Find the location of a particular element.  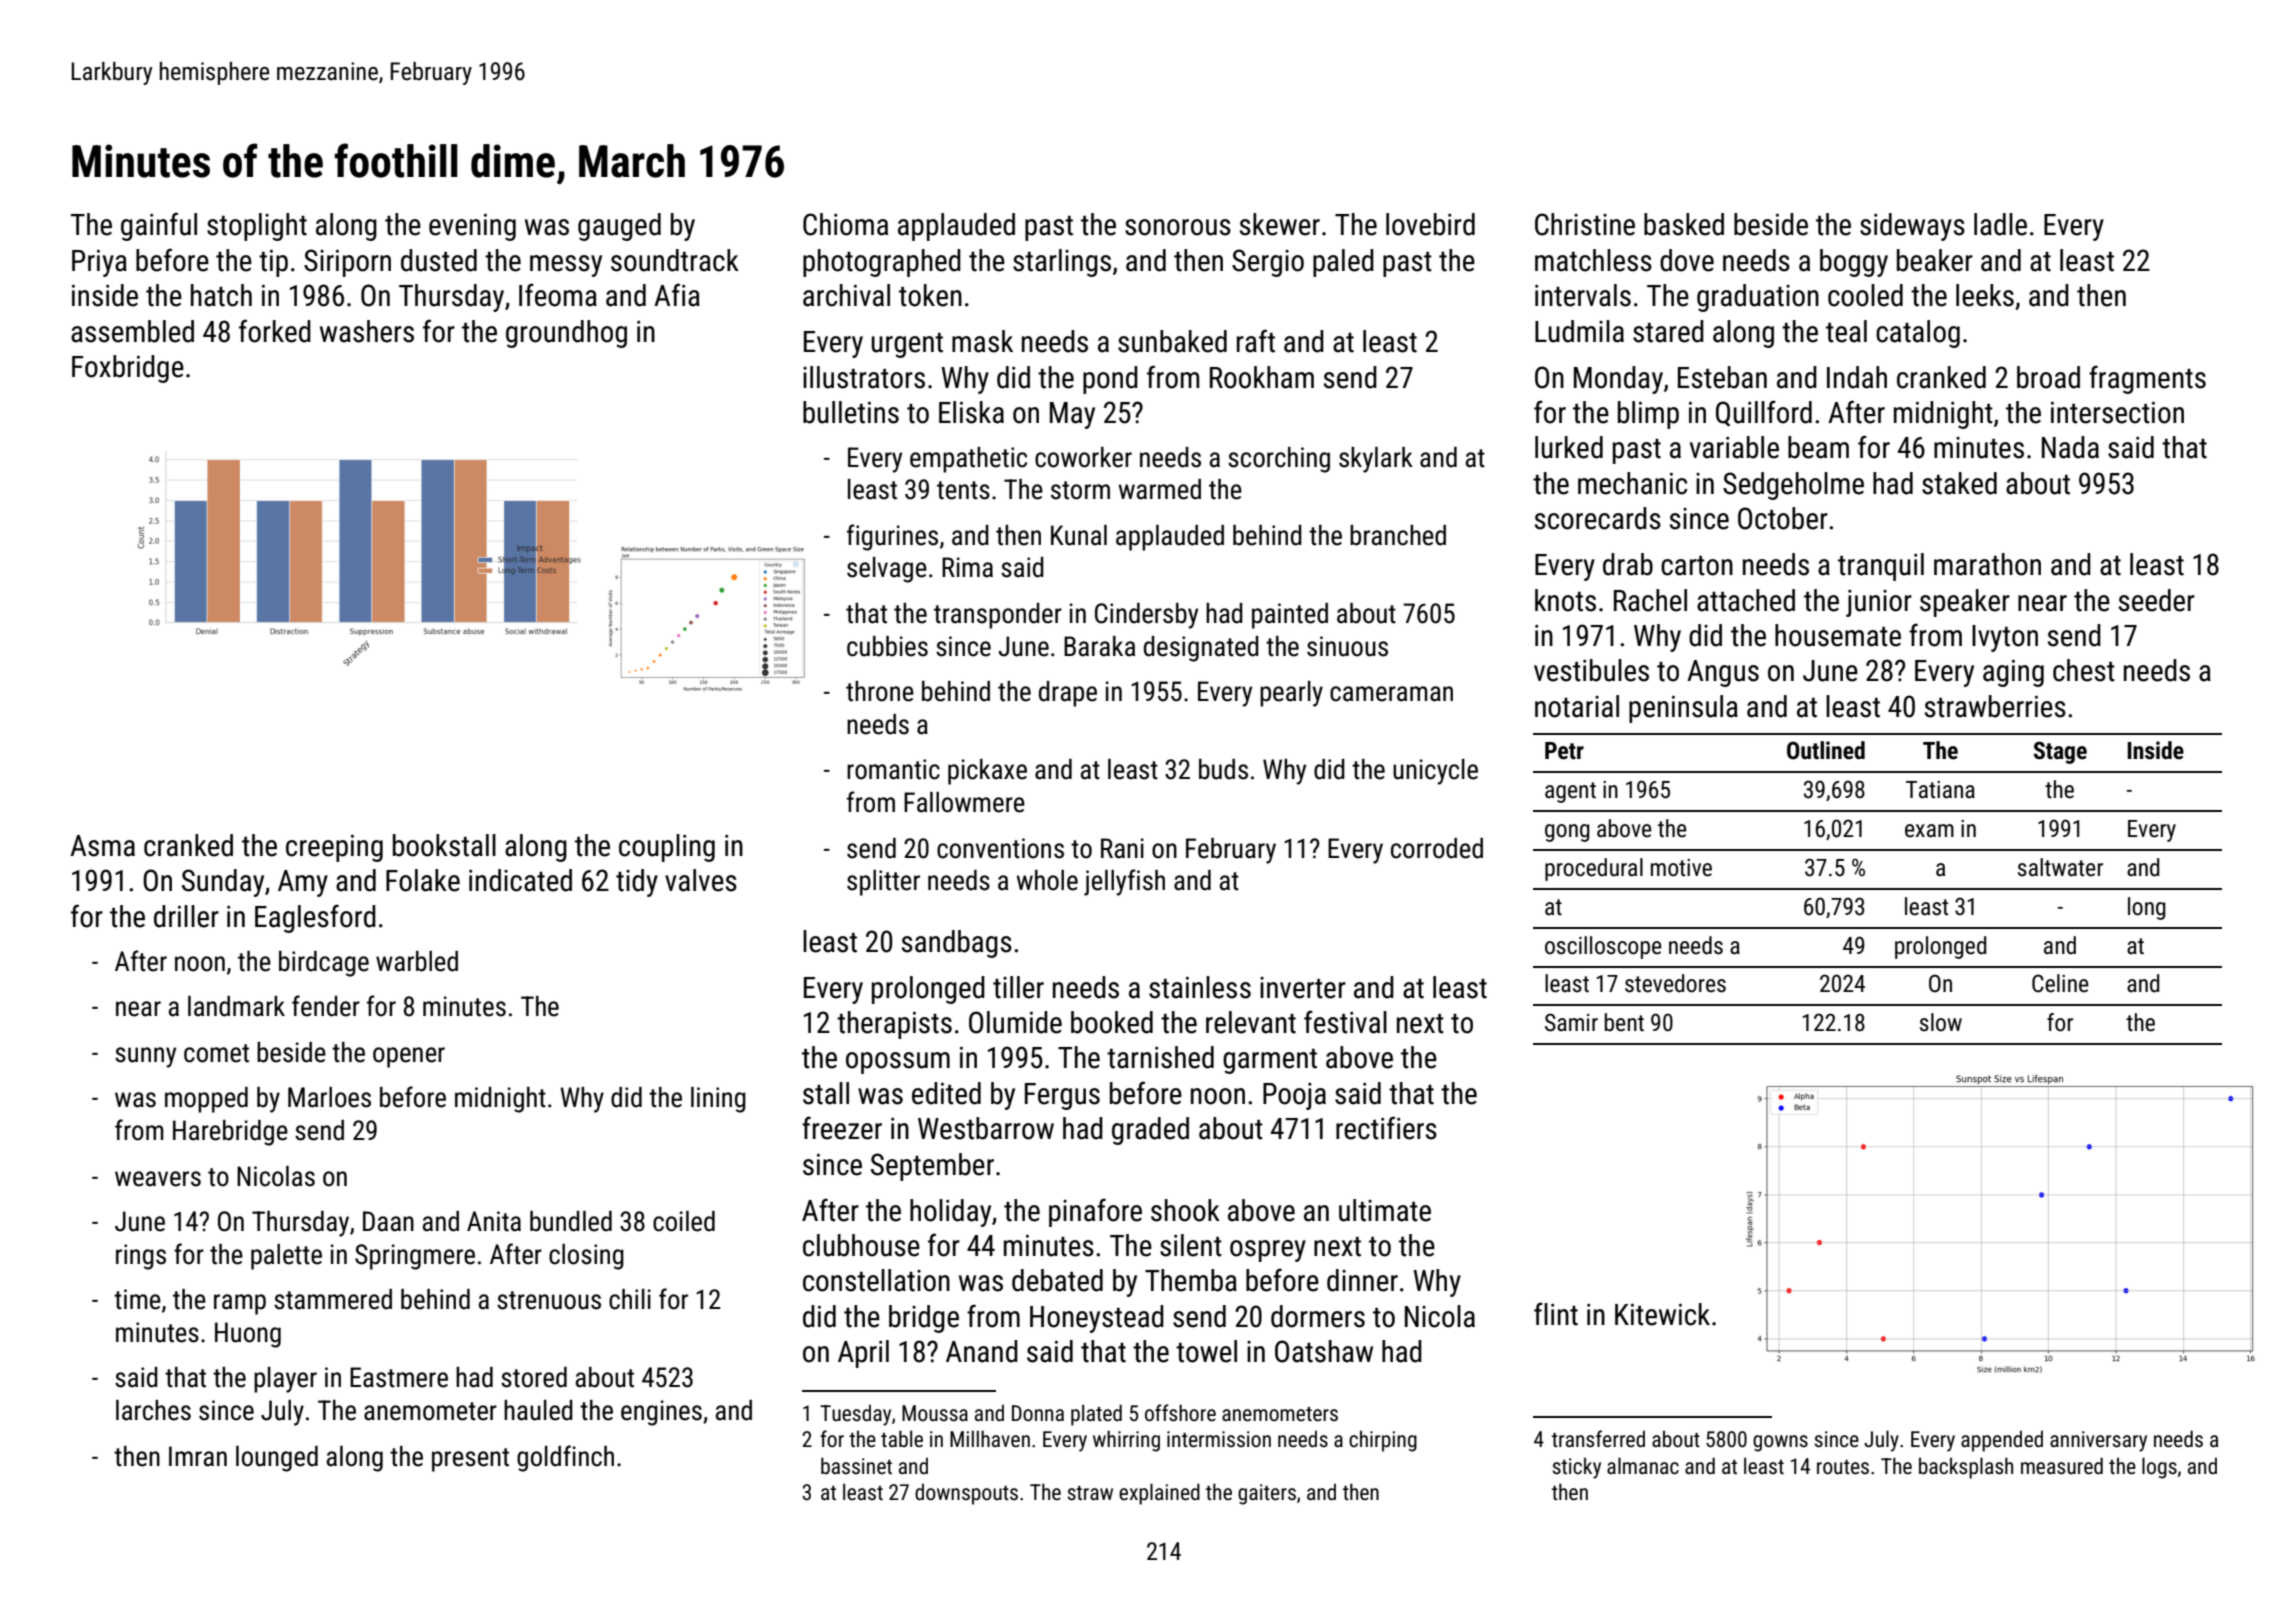

Asma is located at coordinates (102, 846).
